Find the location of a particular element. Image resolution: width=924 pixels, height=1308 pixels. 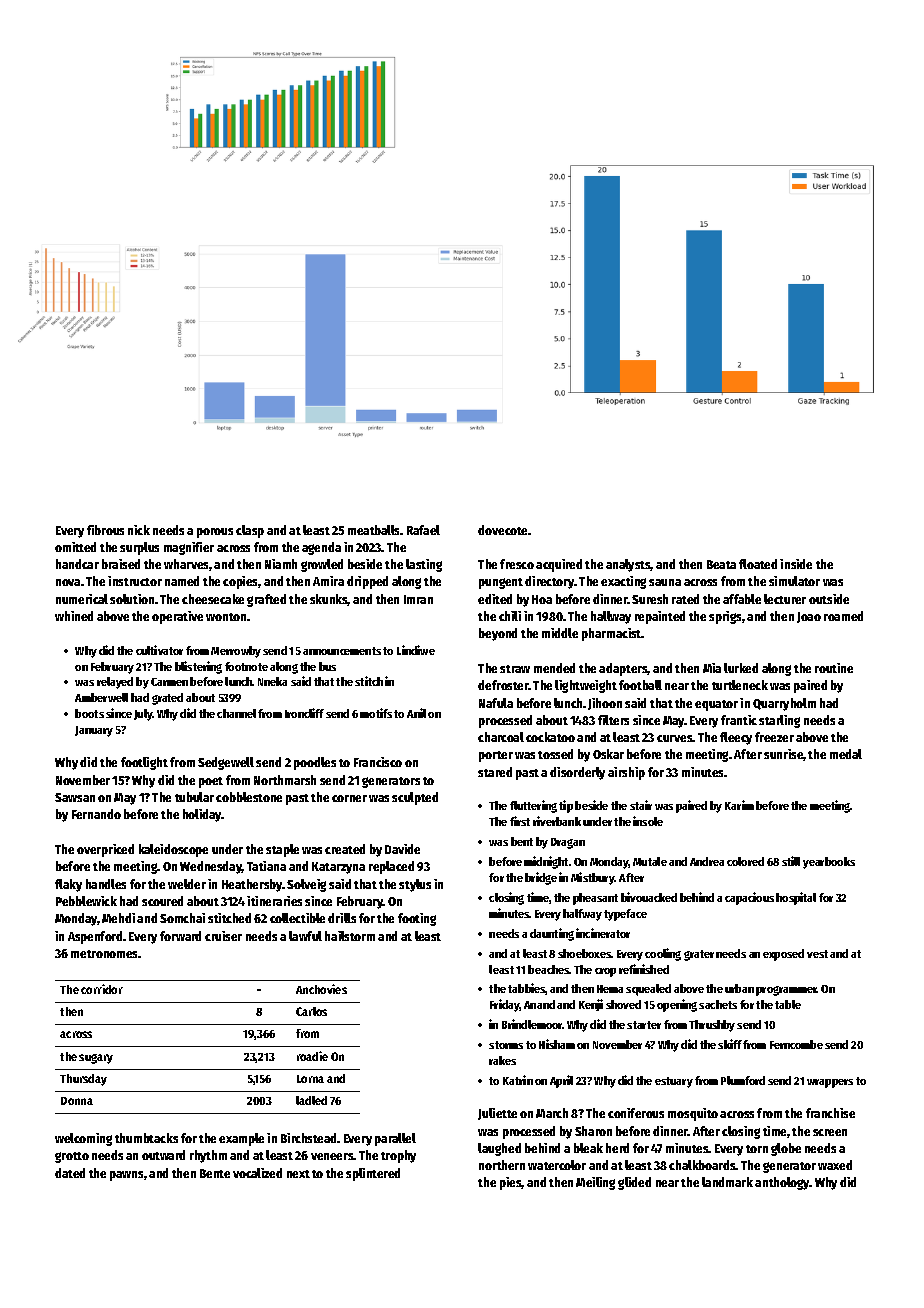

Sawsan is located at coordinates (75, 797).
